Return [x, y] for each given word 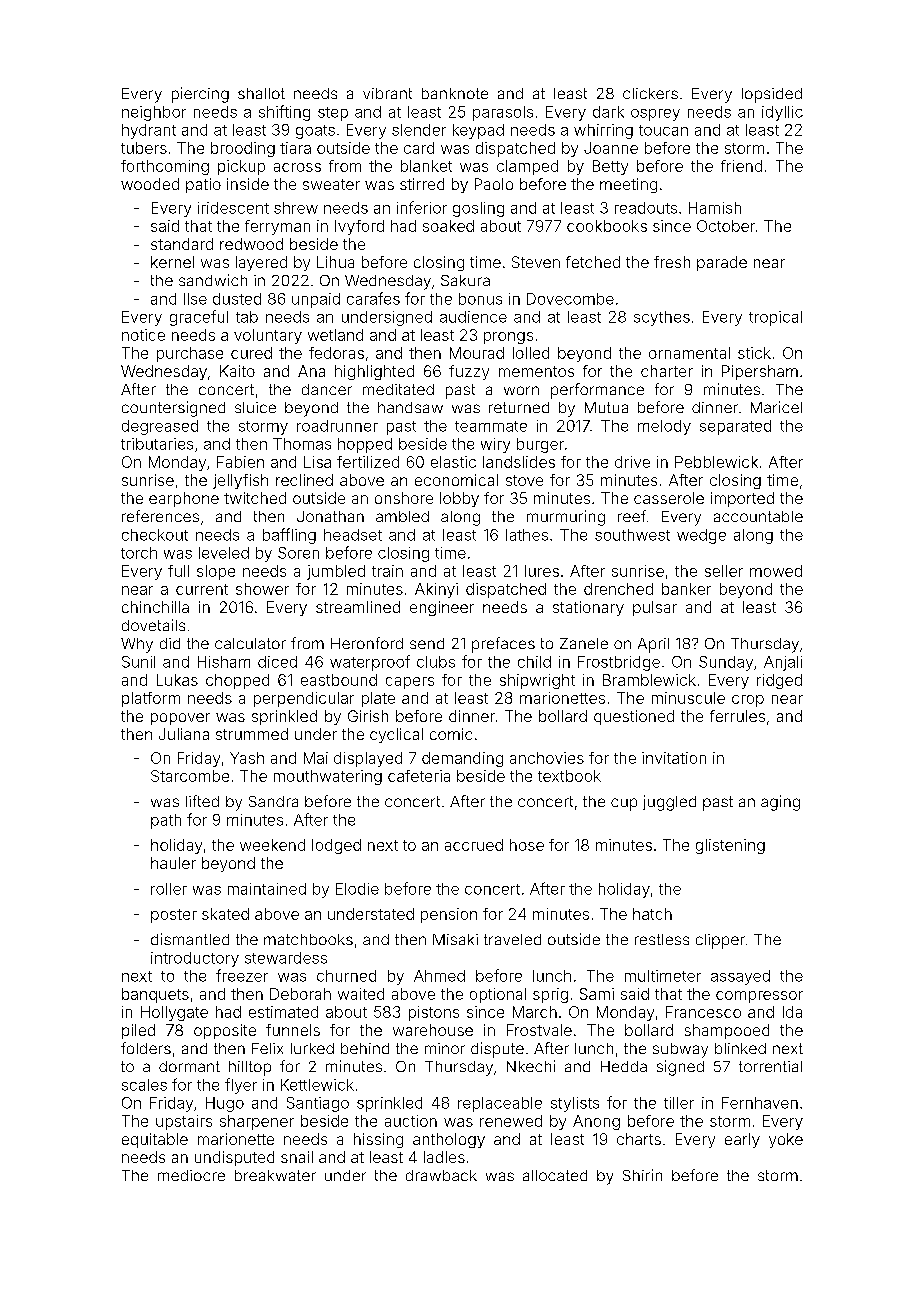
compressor [759, 997]
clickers [650, 93]
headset [353, 535]
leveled [224, 553]
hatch [652, 914]
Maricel [776, 407]
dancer [327, 389]
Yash [247, 758]
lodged [336, 846]
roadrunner [337, 426]
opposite [225, 1031]
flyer [241, 1086]
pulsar [655, 608]
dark [608, 112]
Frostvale [539, 1030]
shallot [261, 93]
